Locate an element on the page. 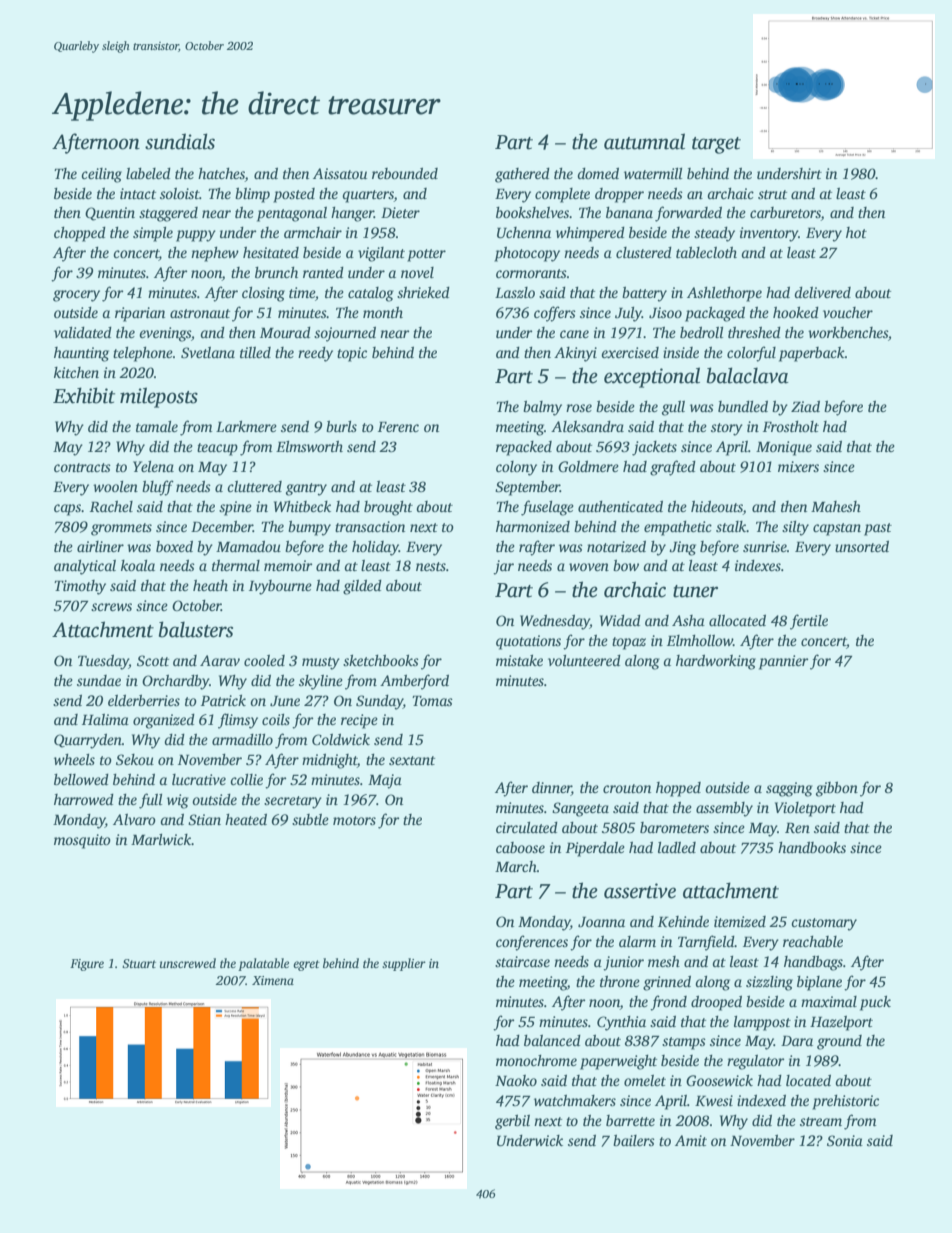 The image size is (952, 1233). sojourned is located at coordinates (345, 334).
